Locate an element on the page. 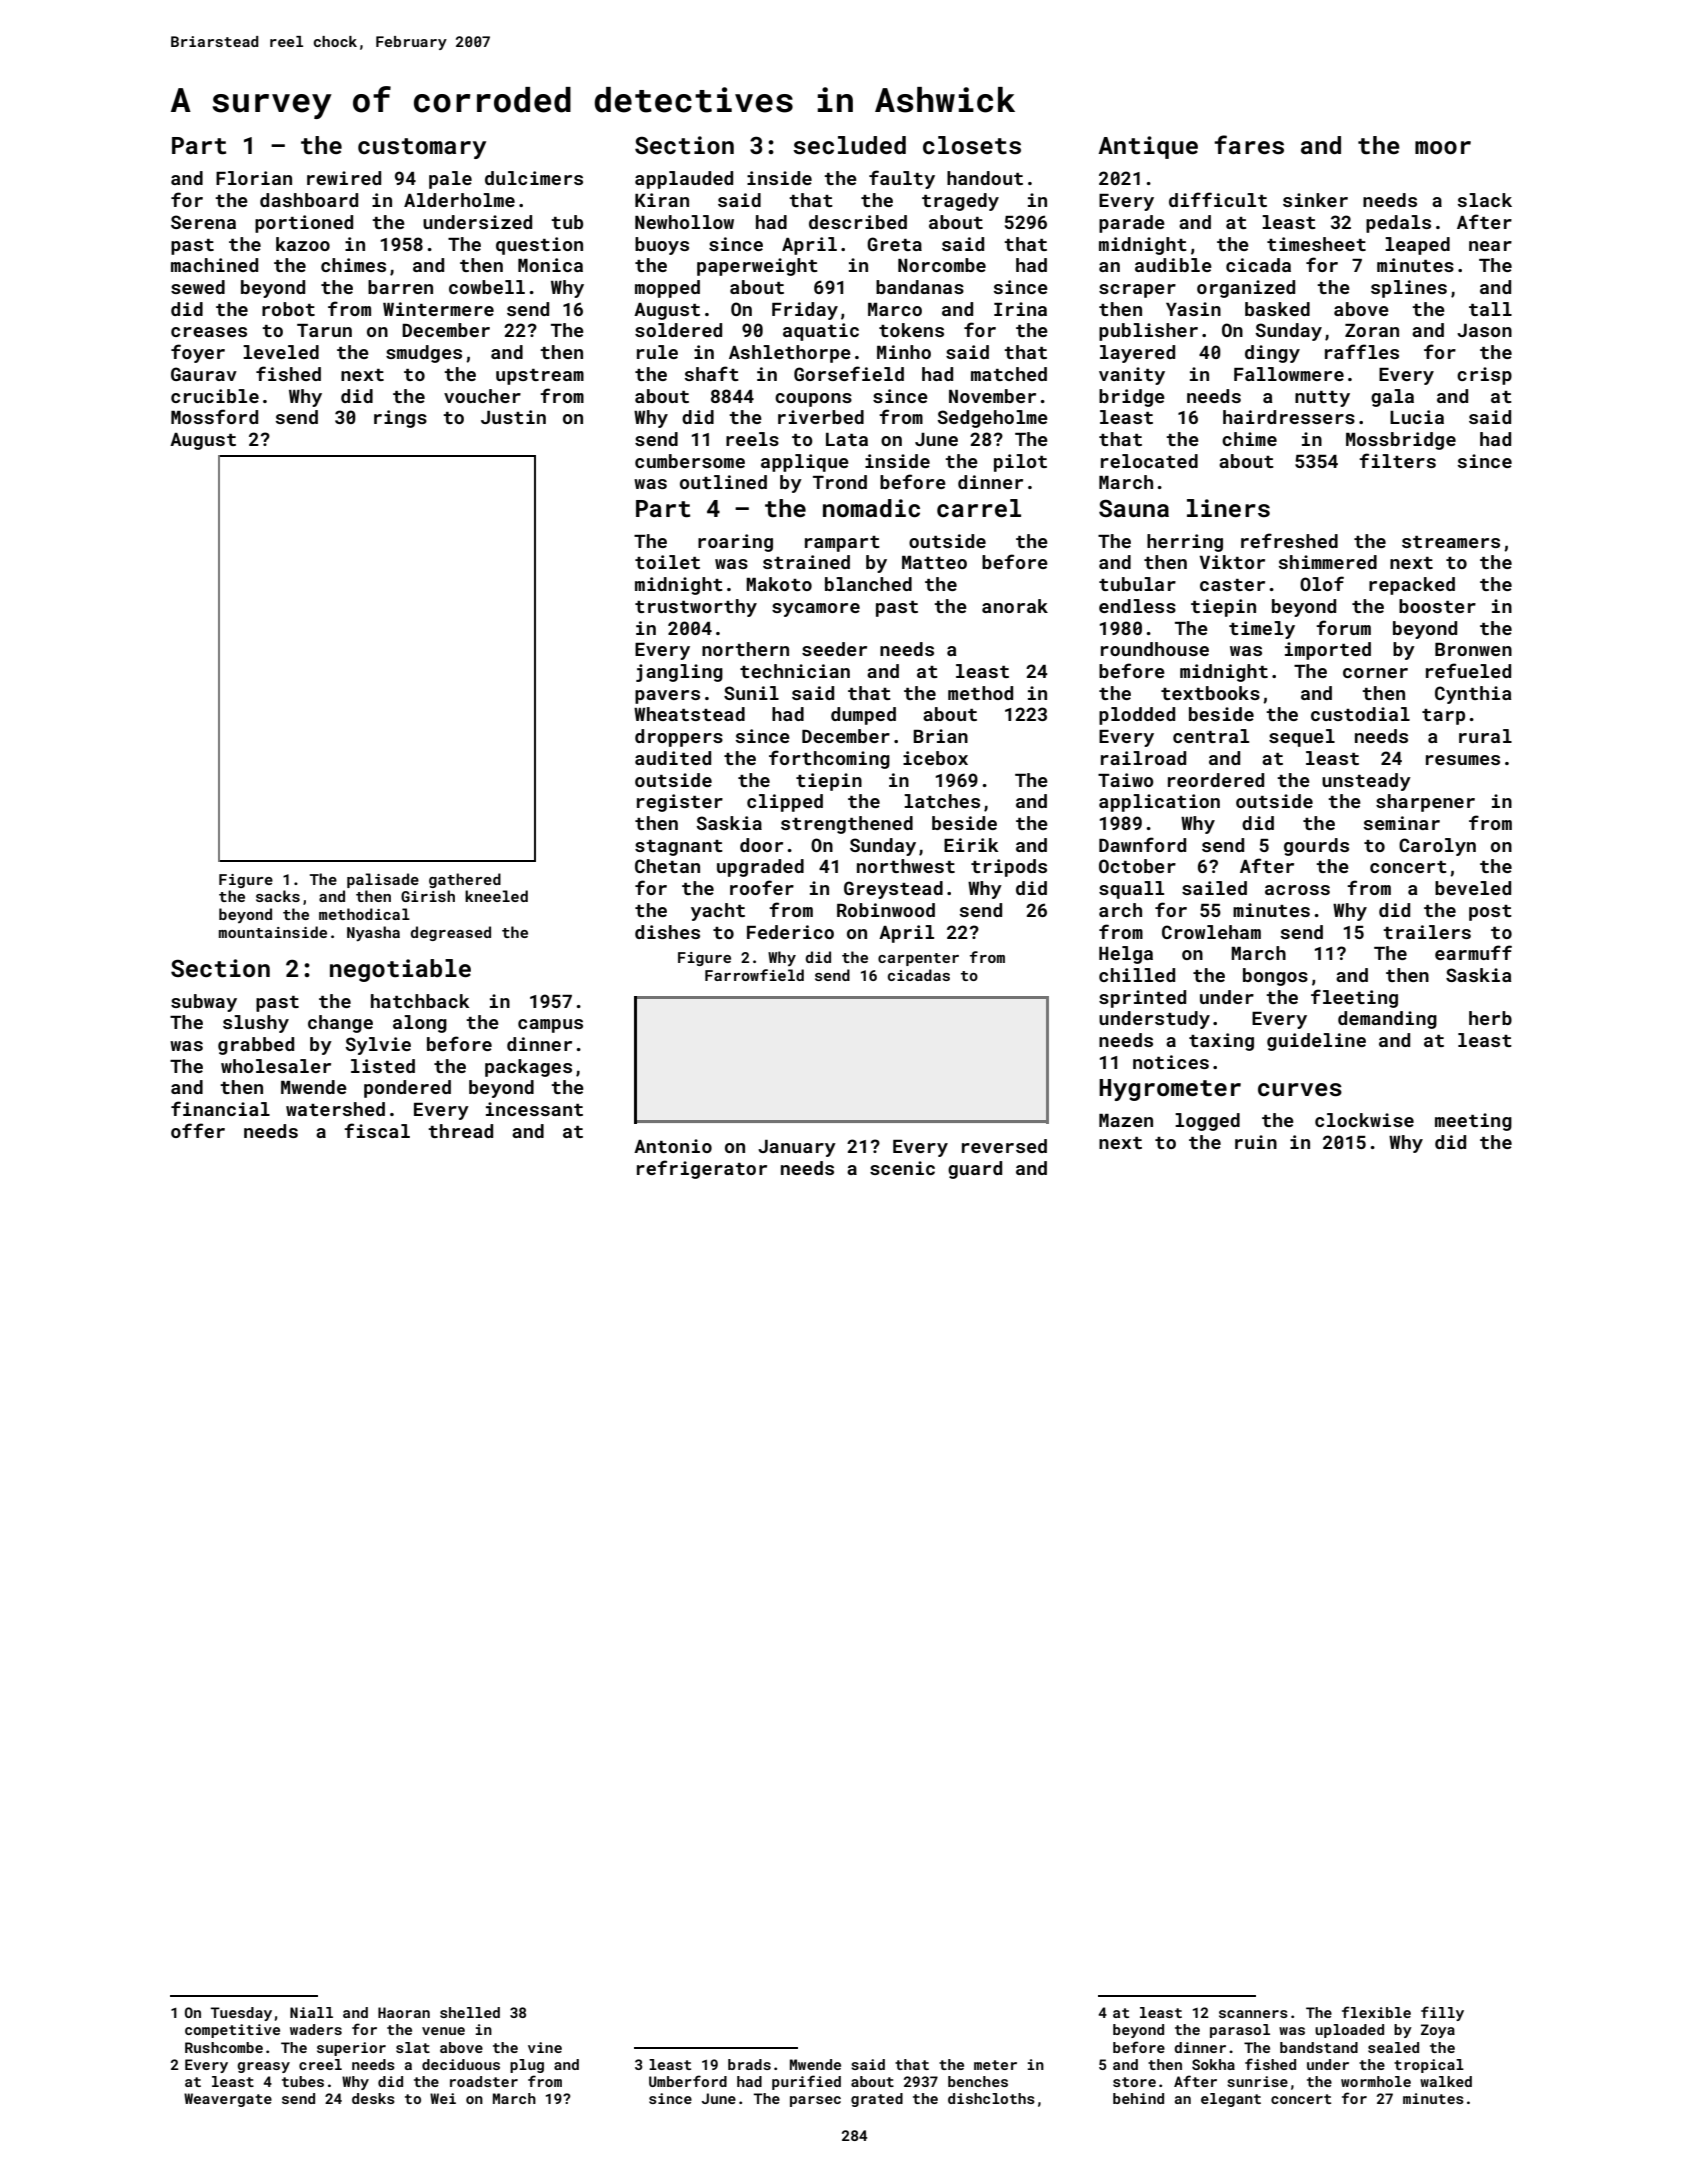 The height and width of the page is (2178, 1683). Antonio is located at coordinates (673, 1146).
